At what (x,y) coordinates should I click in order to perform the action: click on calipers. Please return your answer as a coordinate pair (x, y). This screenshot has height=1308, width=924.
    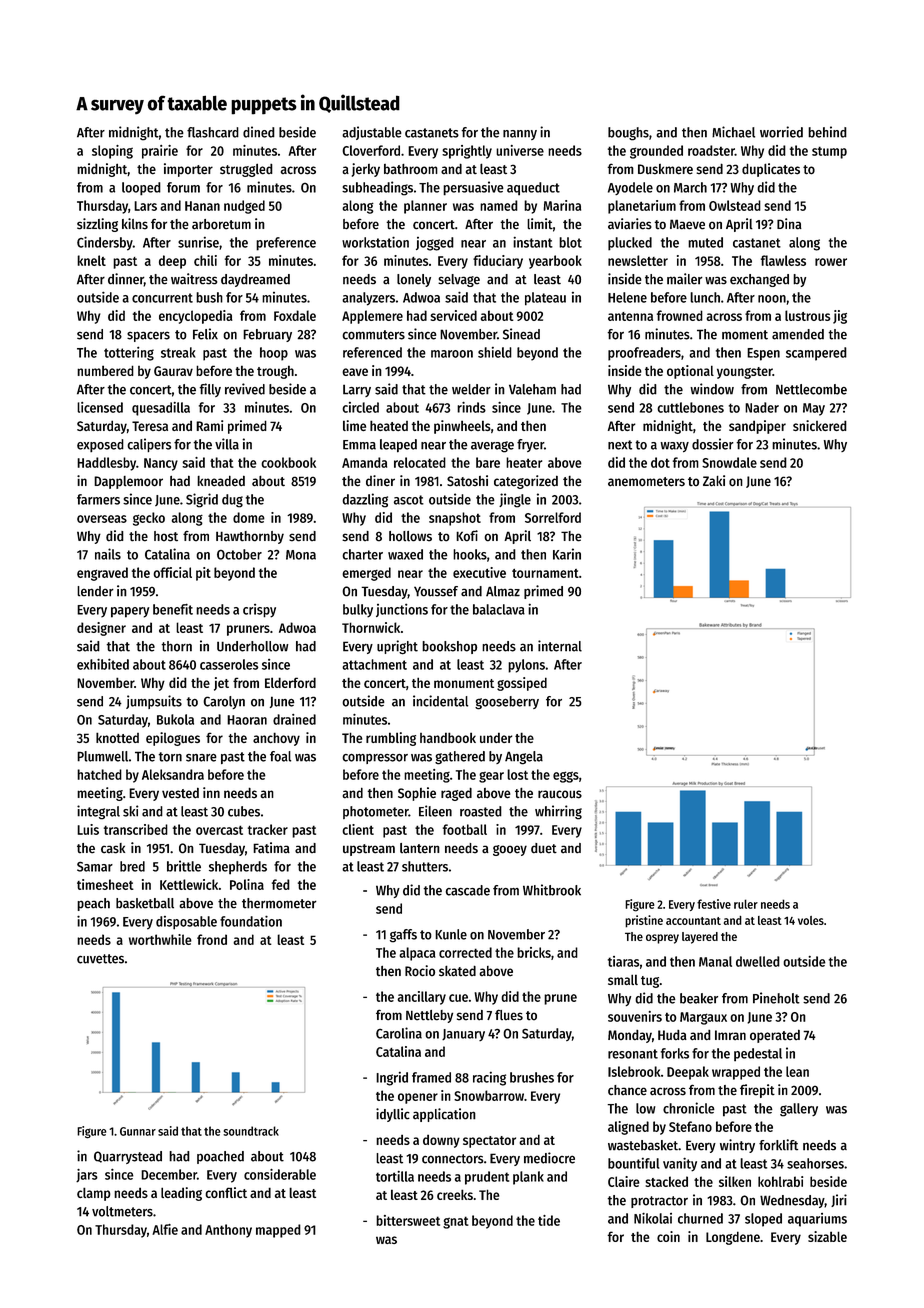
    Looking at the image, I should click on (149, 445).
